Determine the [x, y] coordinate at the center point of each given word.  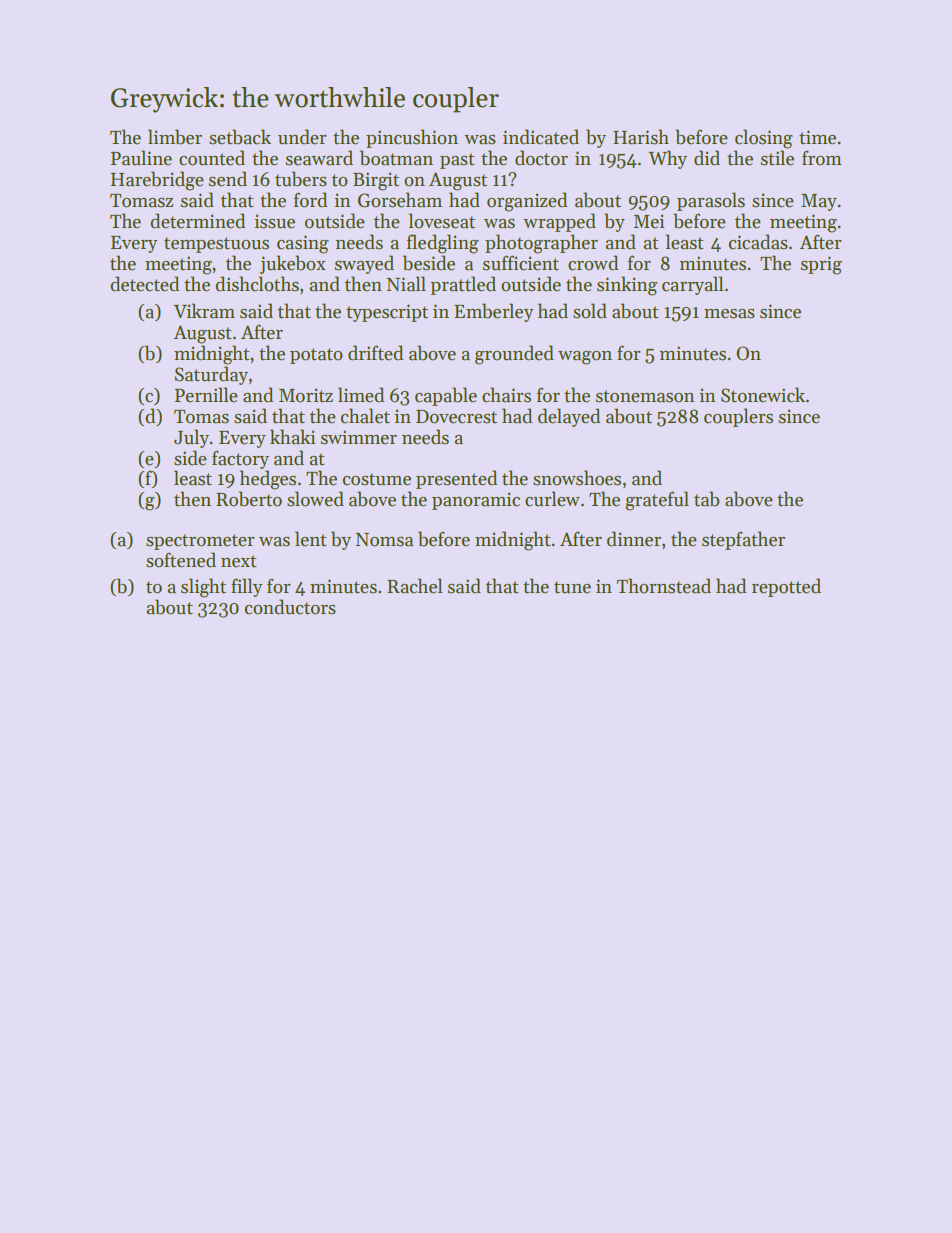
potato [316, 356]
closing [764, 139]
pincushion [412, 138]
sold [590, 311]
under [302, 137]
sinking [627, 286]
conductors [290, 607]
